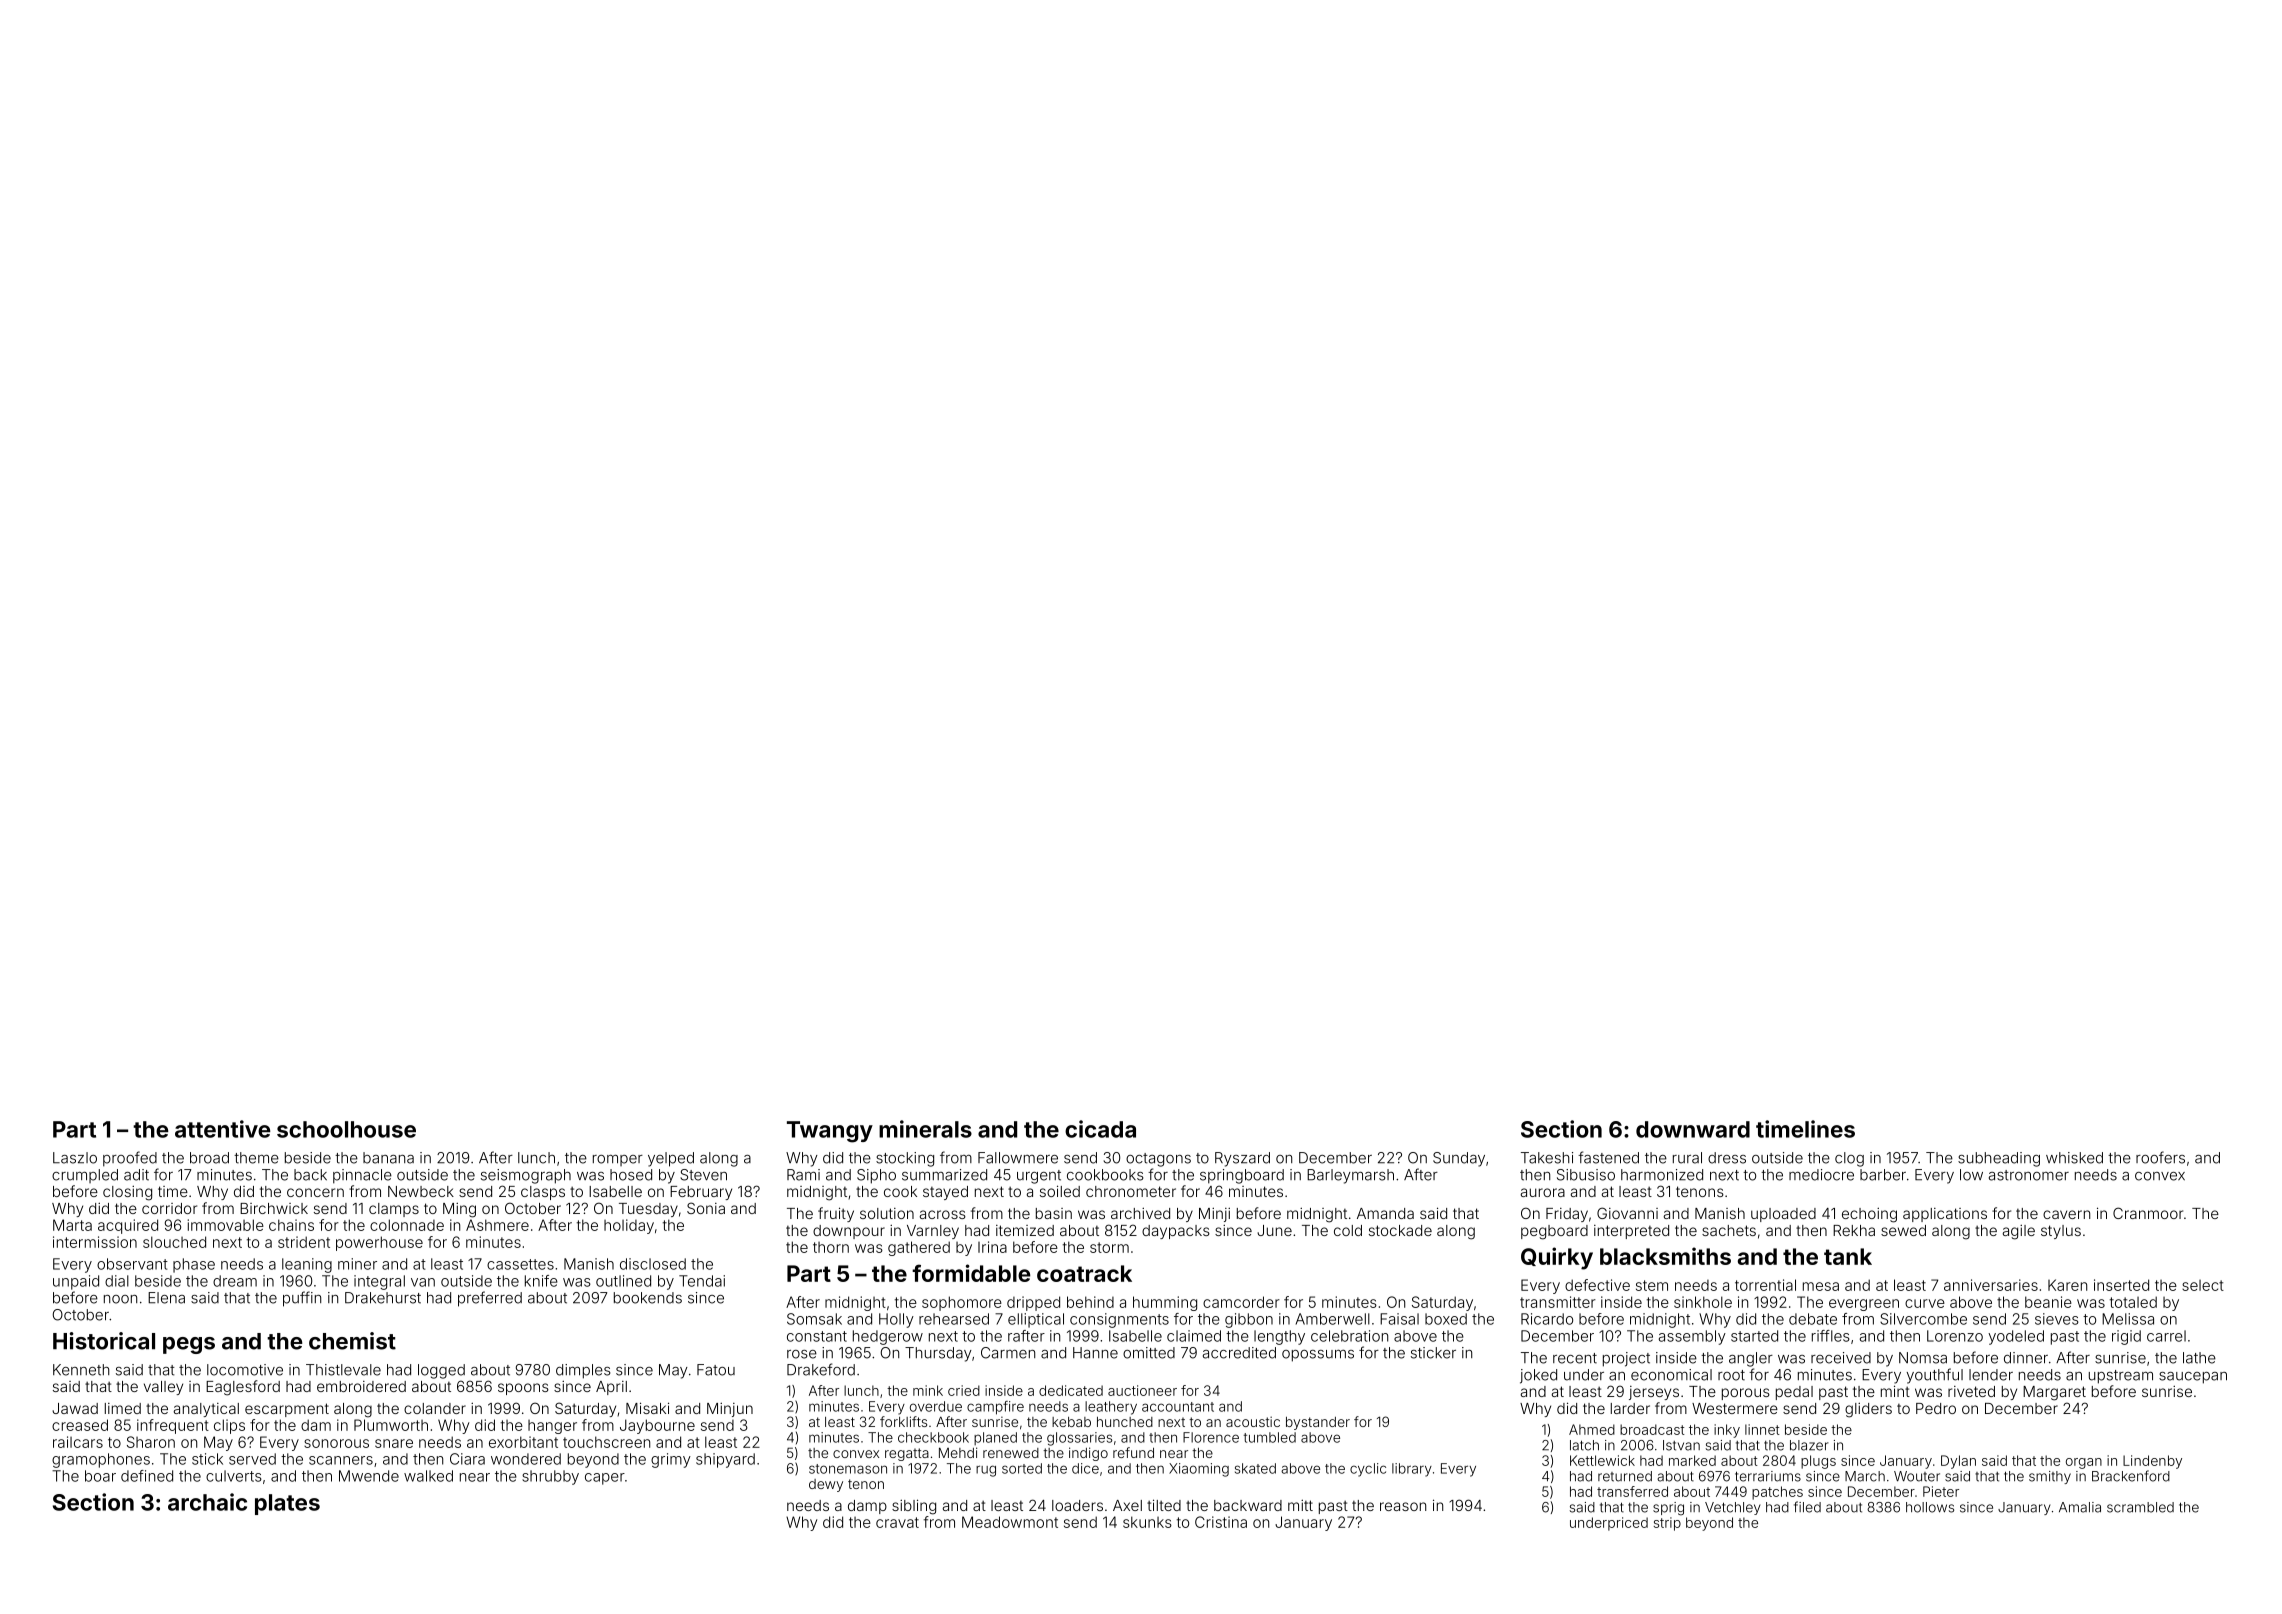 The height and width of the screenshot is (1614, 2282). What do you see at coordinates (287, 1504) in the screenshot?
I see `plates` at bounding box center [287, 1504].
